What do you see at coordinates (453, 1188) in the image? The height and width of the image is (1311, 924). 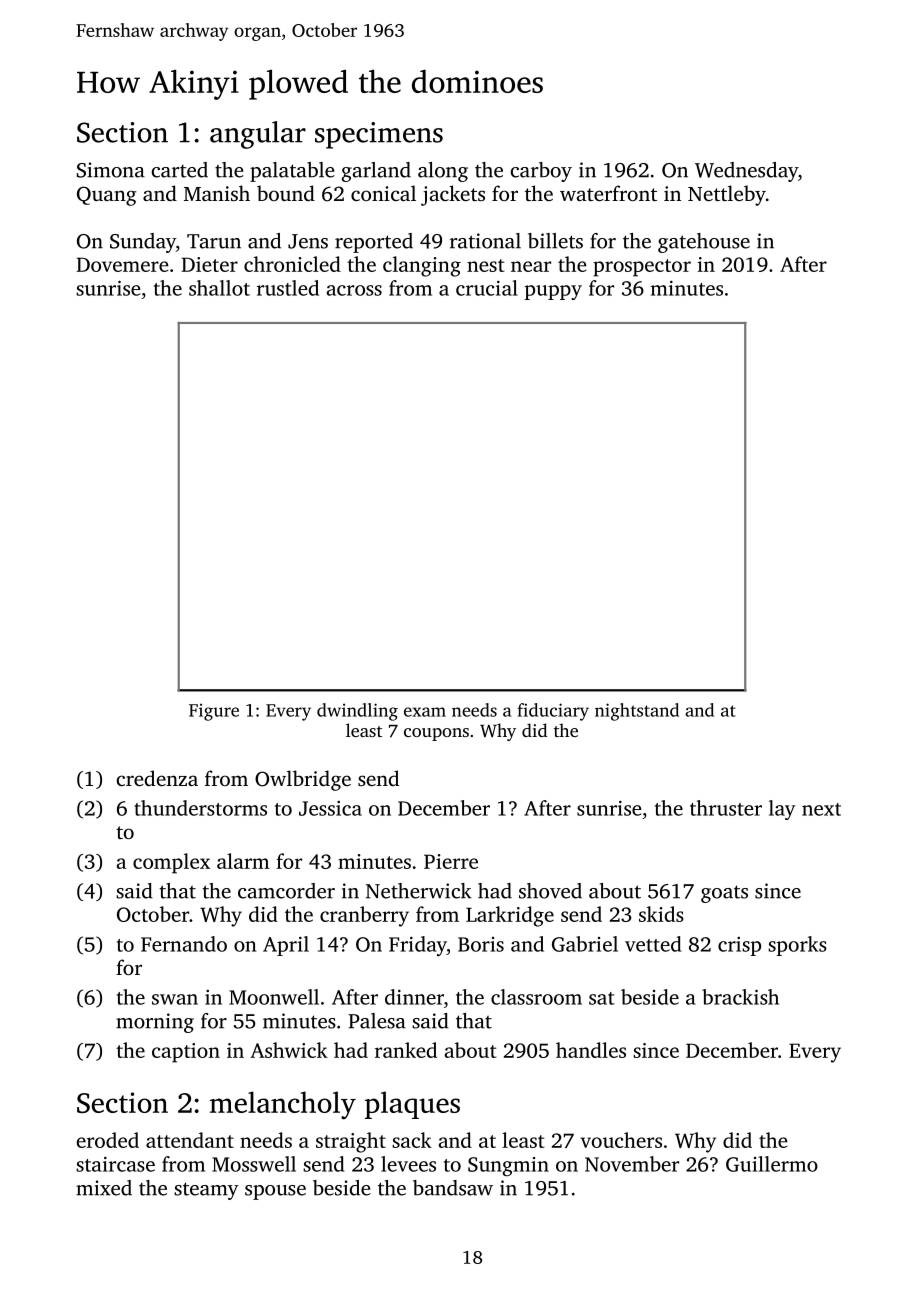 I see `bandsaw` at bounding box center [453, 1188].
